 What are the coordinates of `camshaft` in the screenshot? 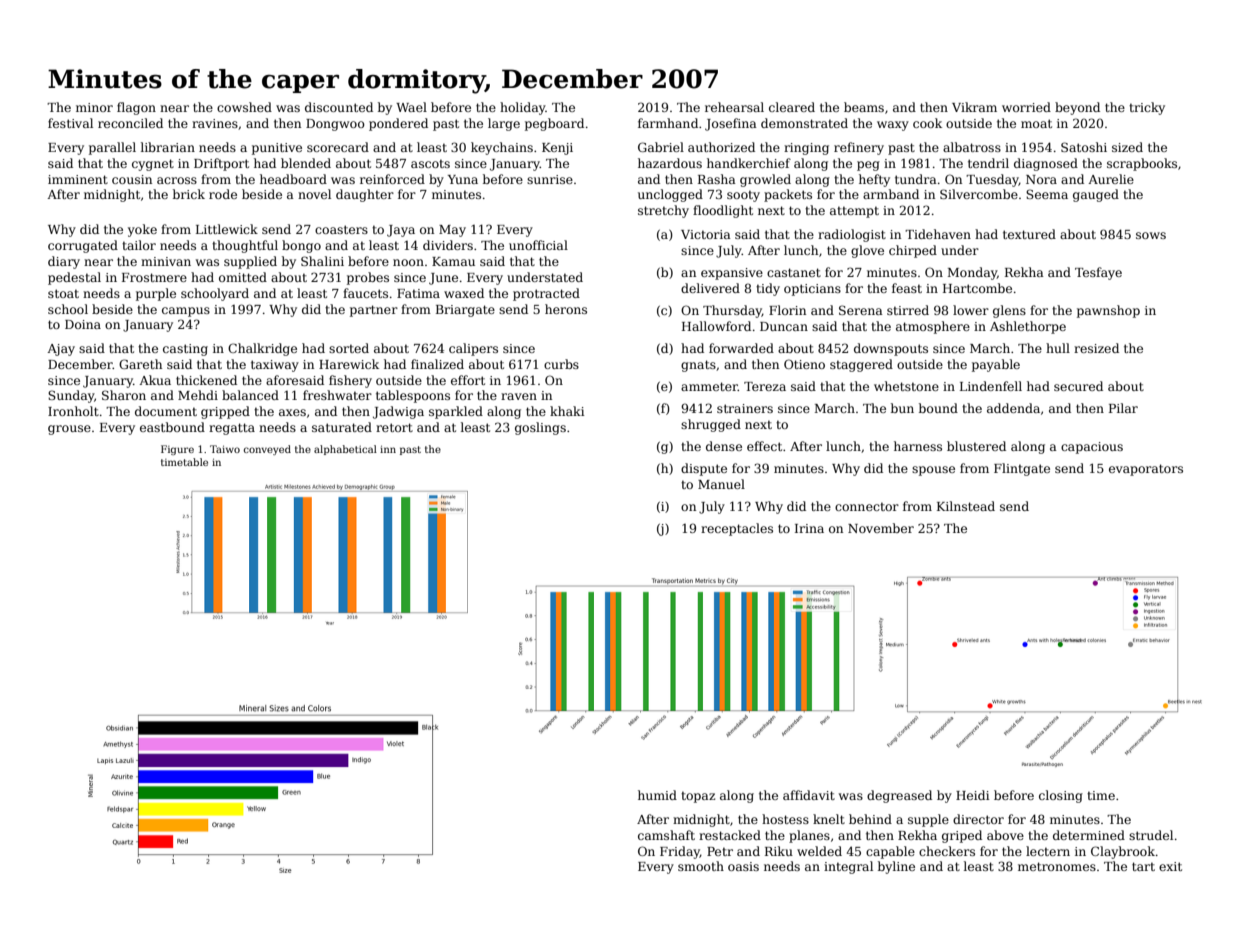 It's located at (666, 835).
